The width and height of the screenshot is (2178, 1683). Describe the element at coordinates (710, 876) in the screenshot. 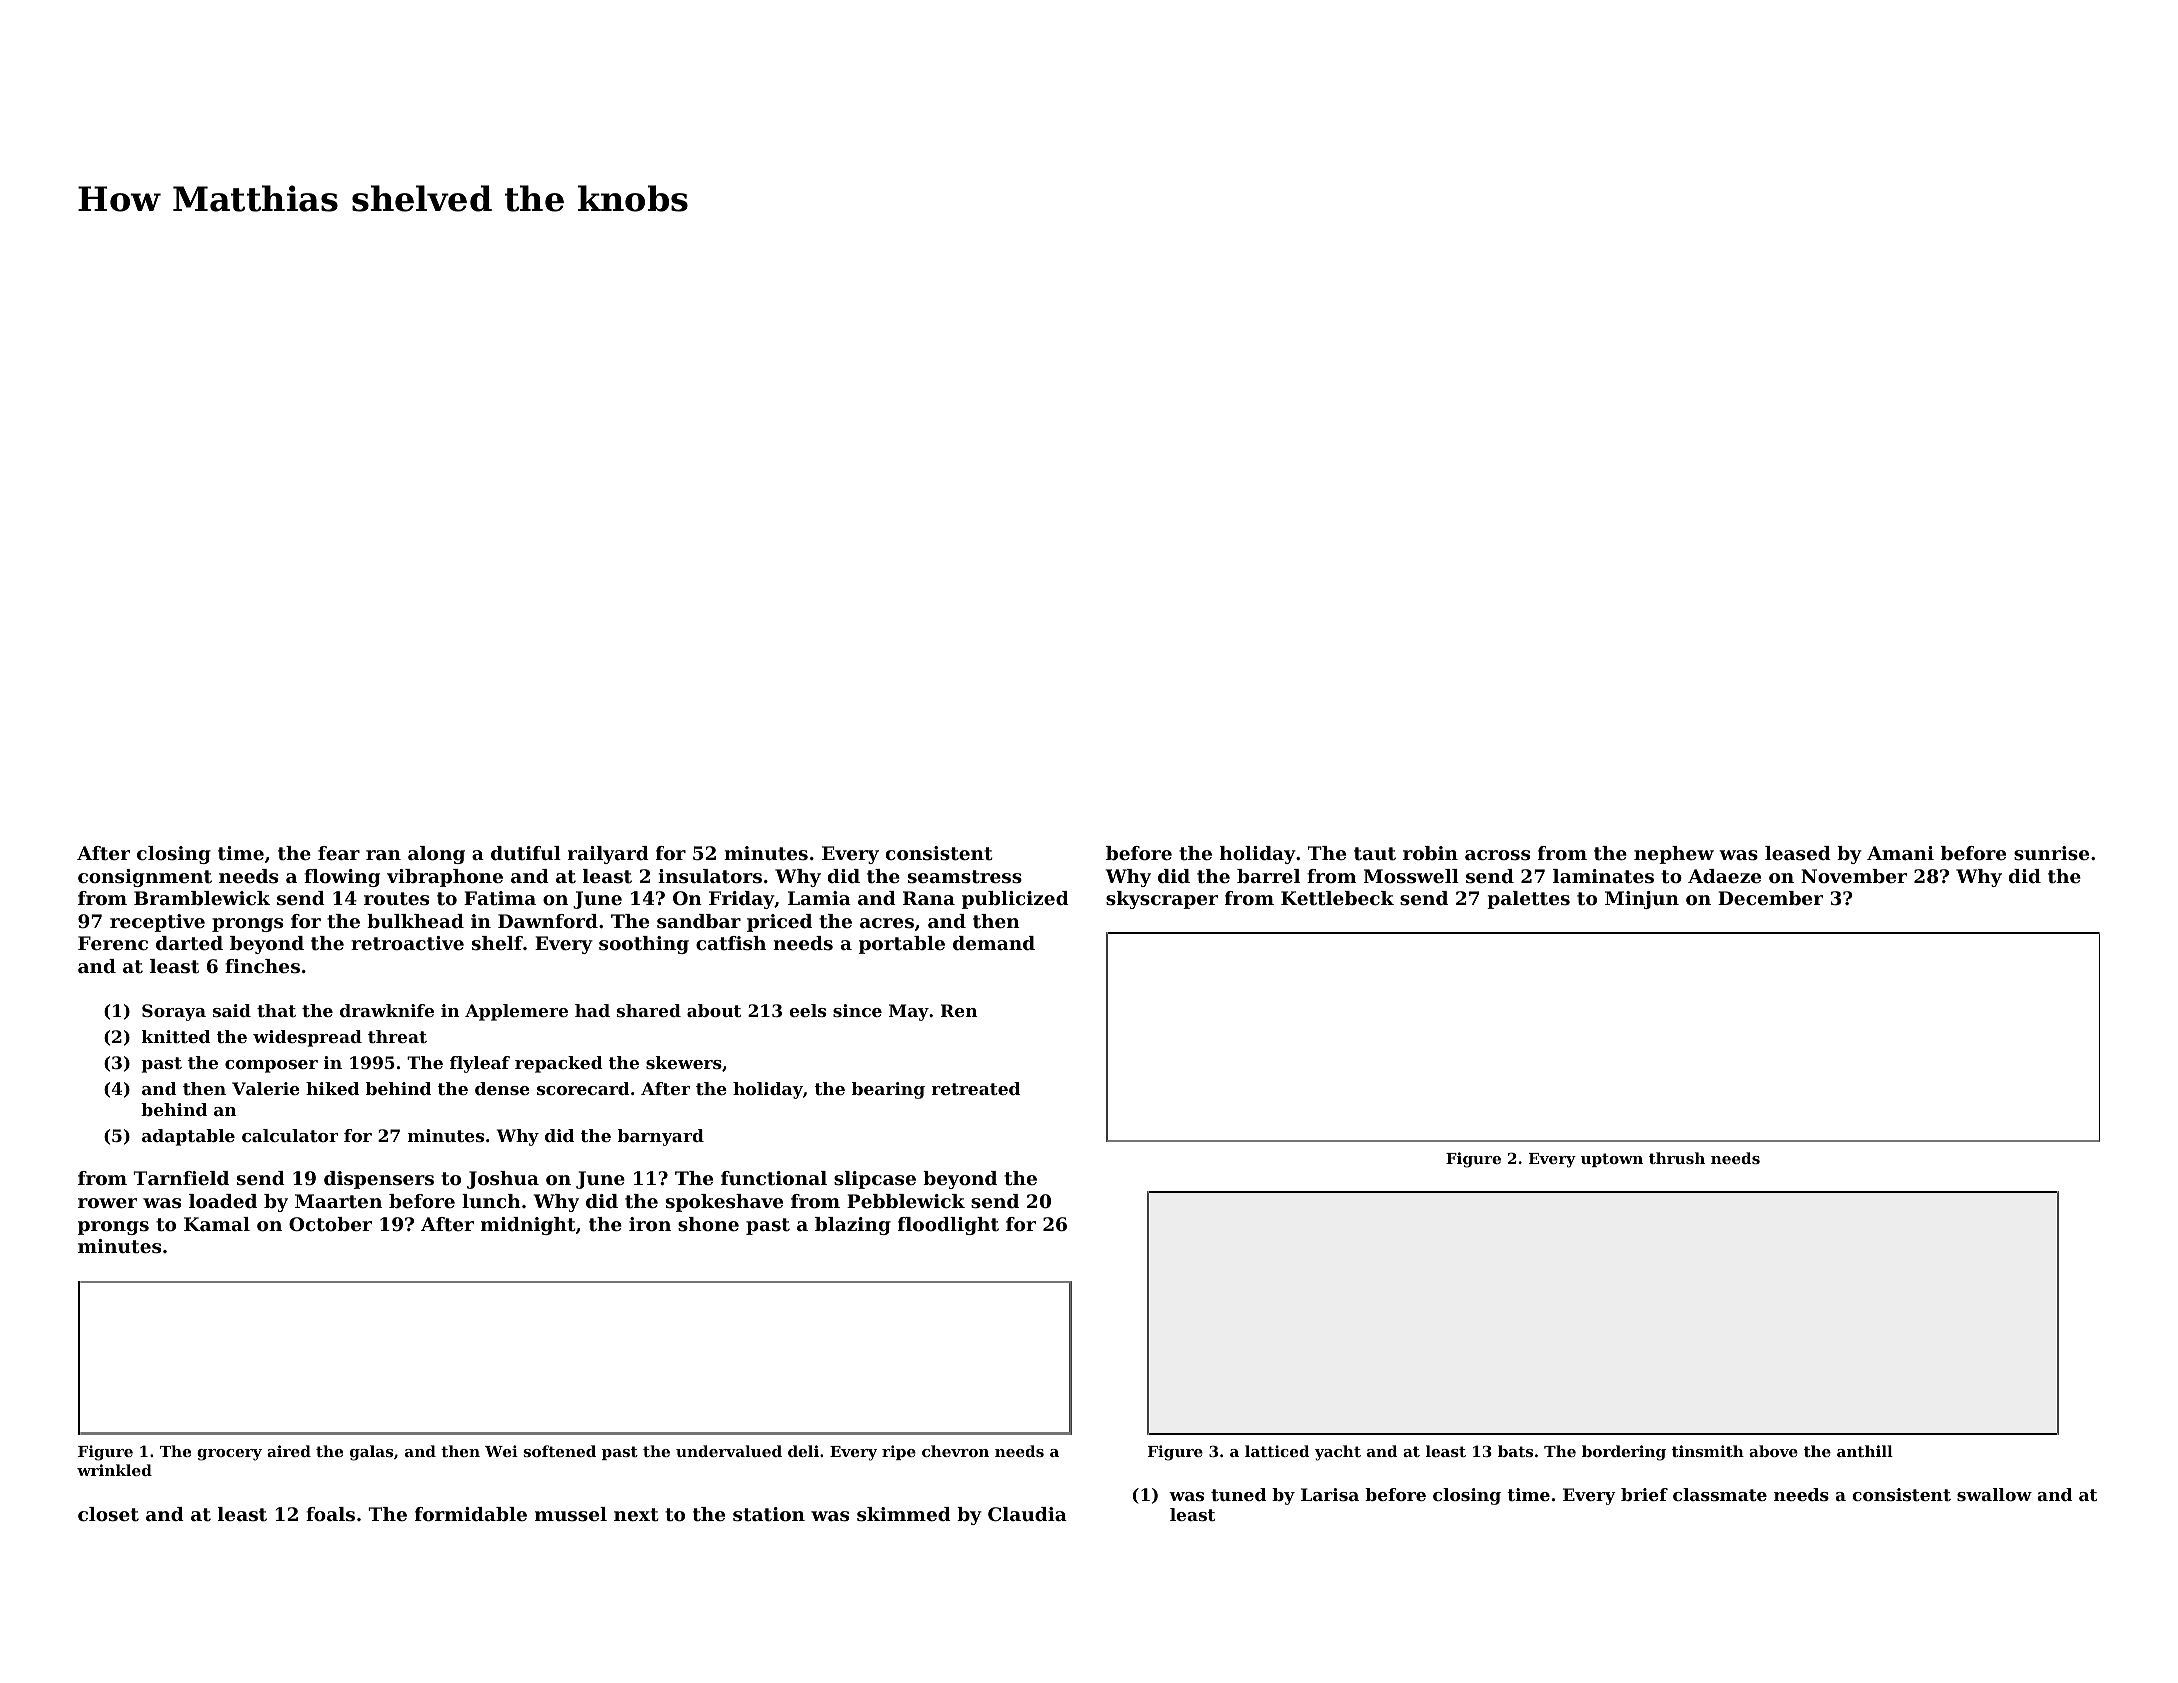

I see `insulators` at that location.
